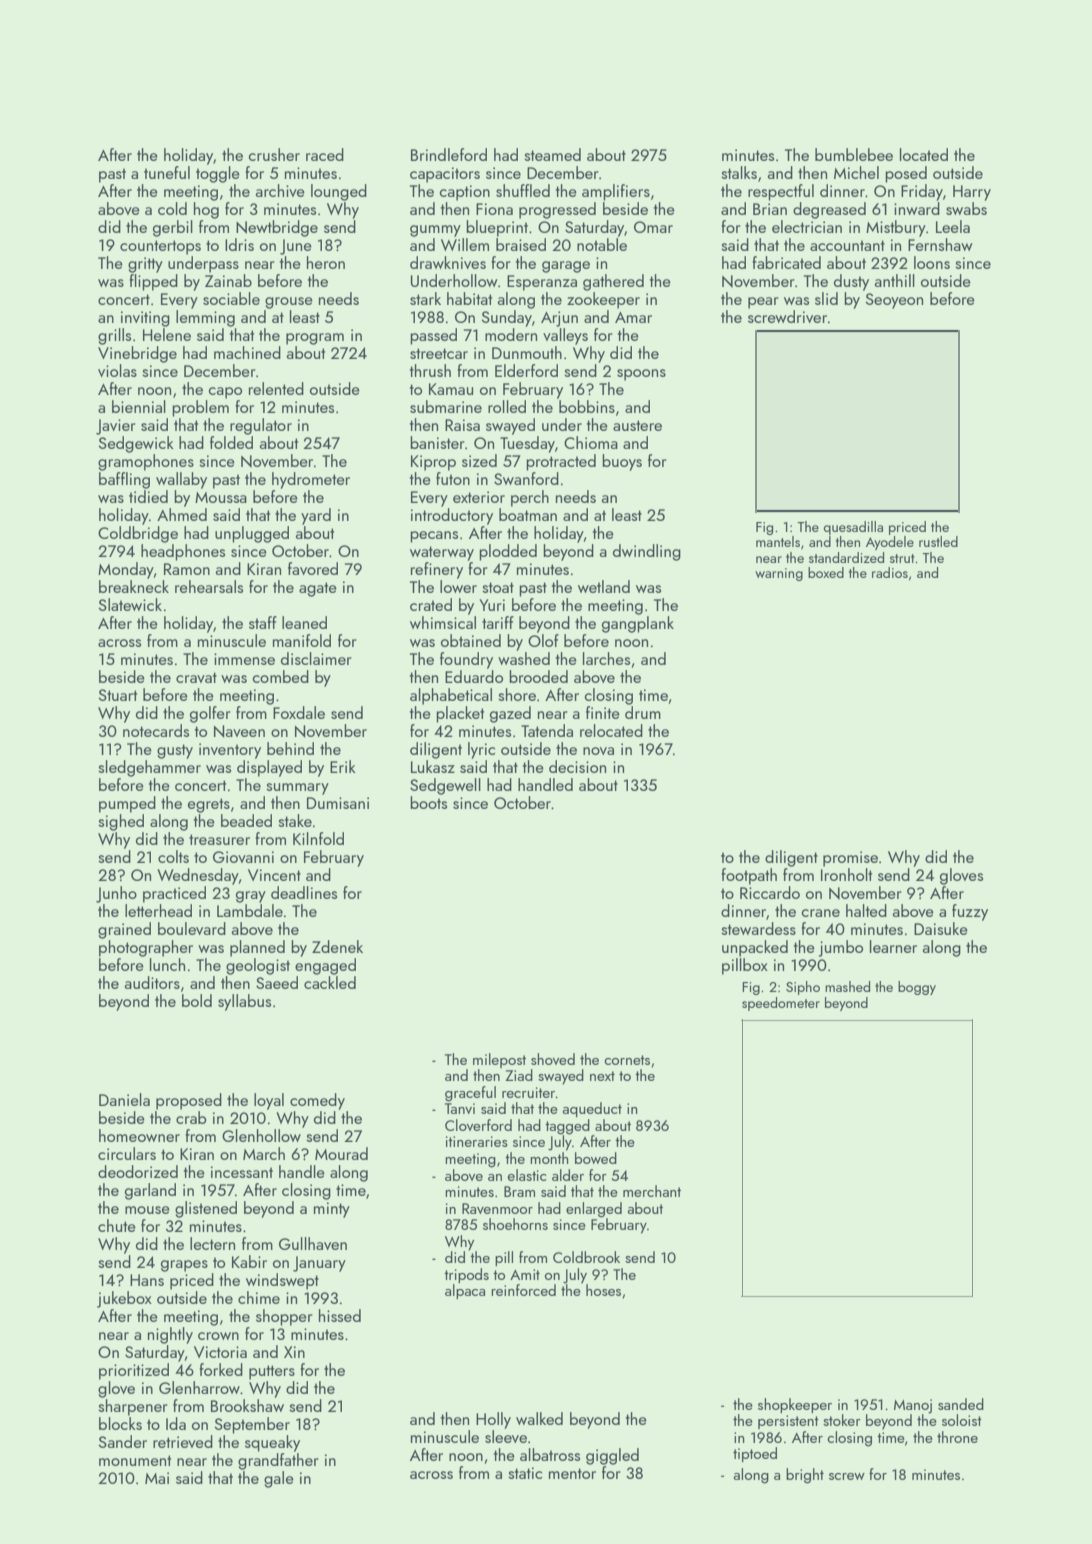  What do you see at coordinates (525, 1473) in the screenshot?
I see `static` at bounding box center [525, 1473].
